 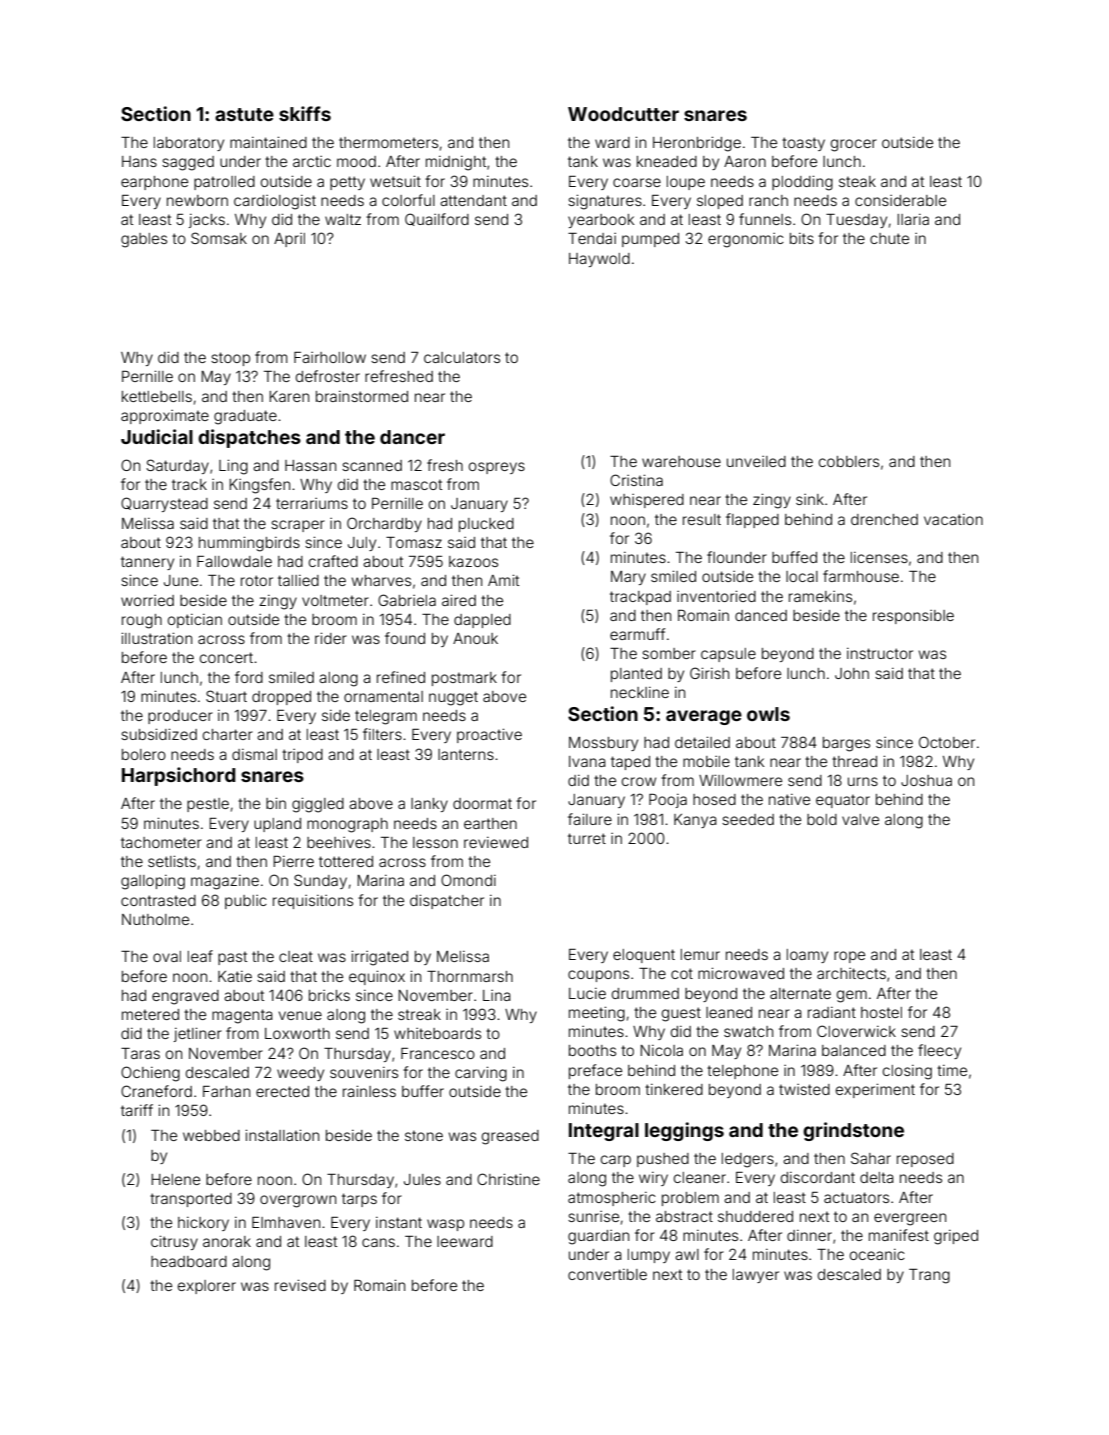 What do you see at coordinates (854, 145) in the document?
I see `grocer` at bounding box center [854, 145].
